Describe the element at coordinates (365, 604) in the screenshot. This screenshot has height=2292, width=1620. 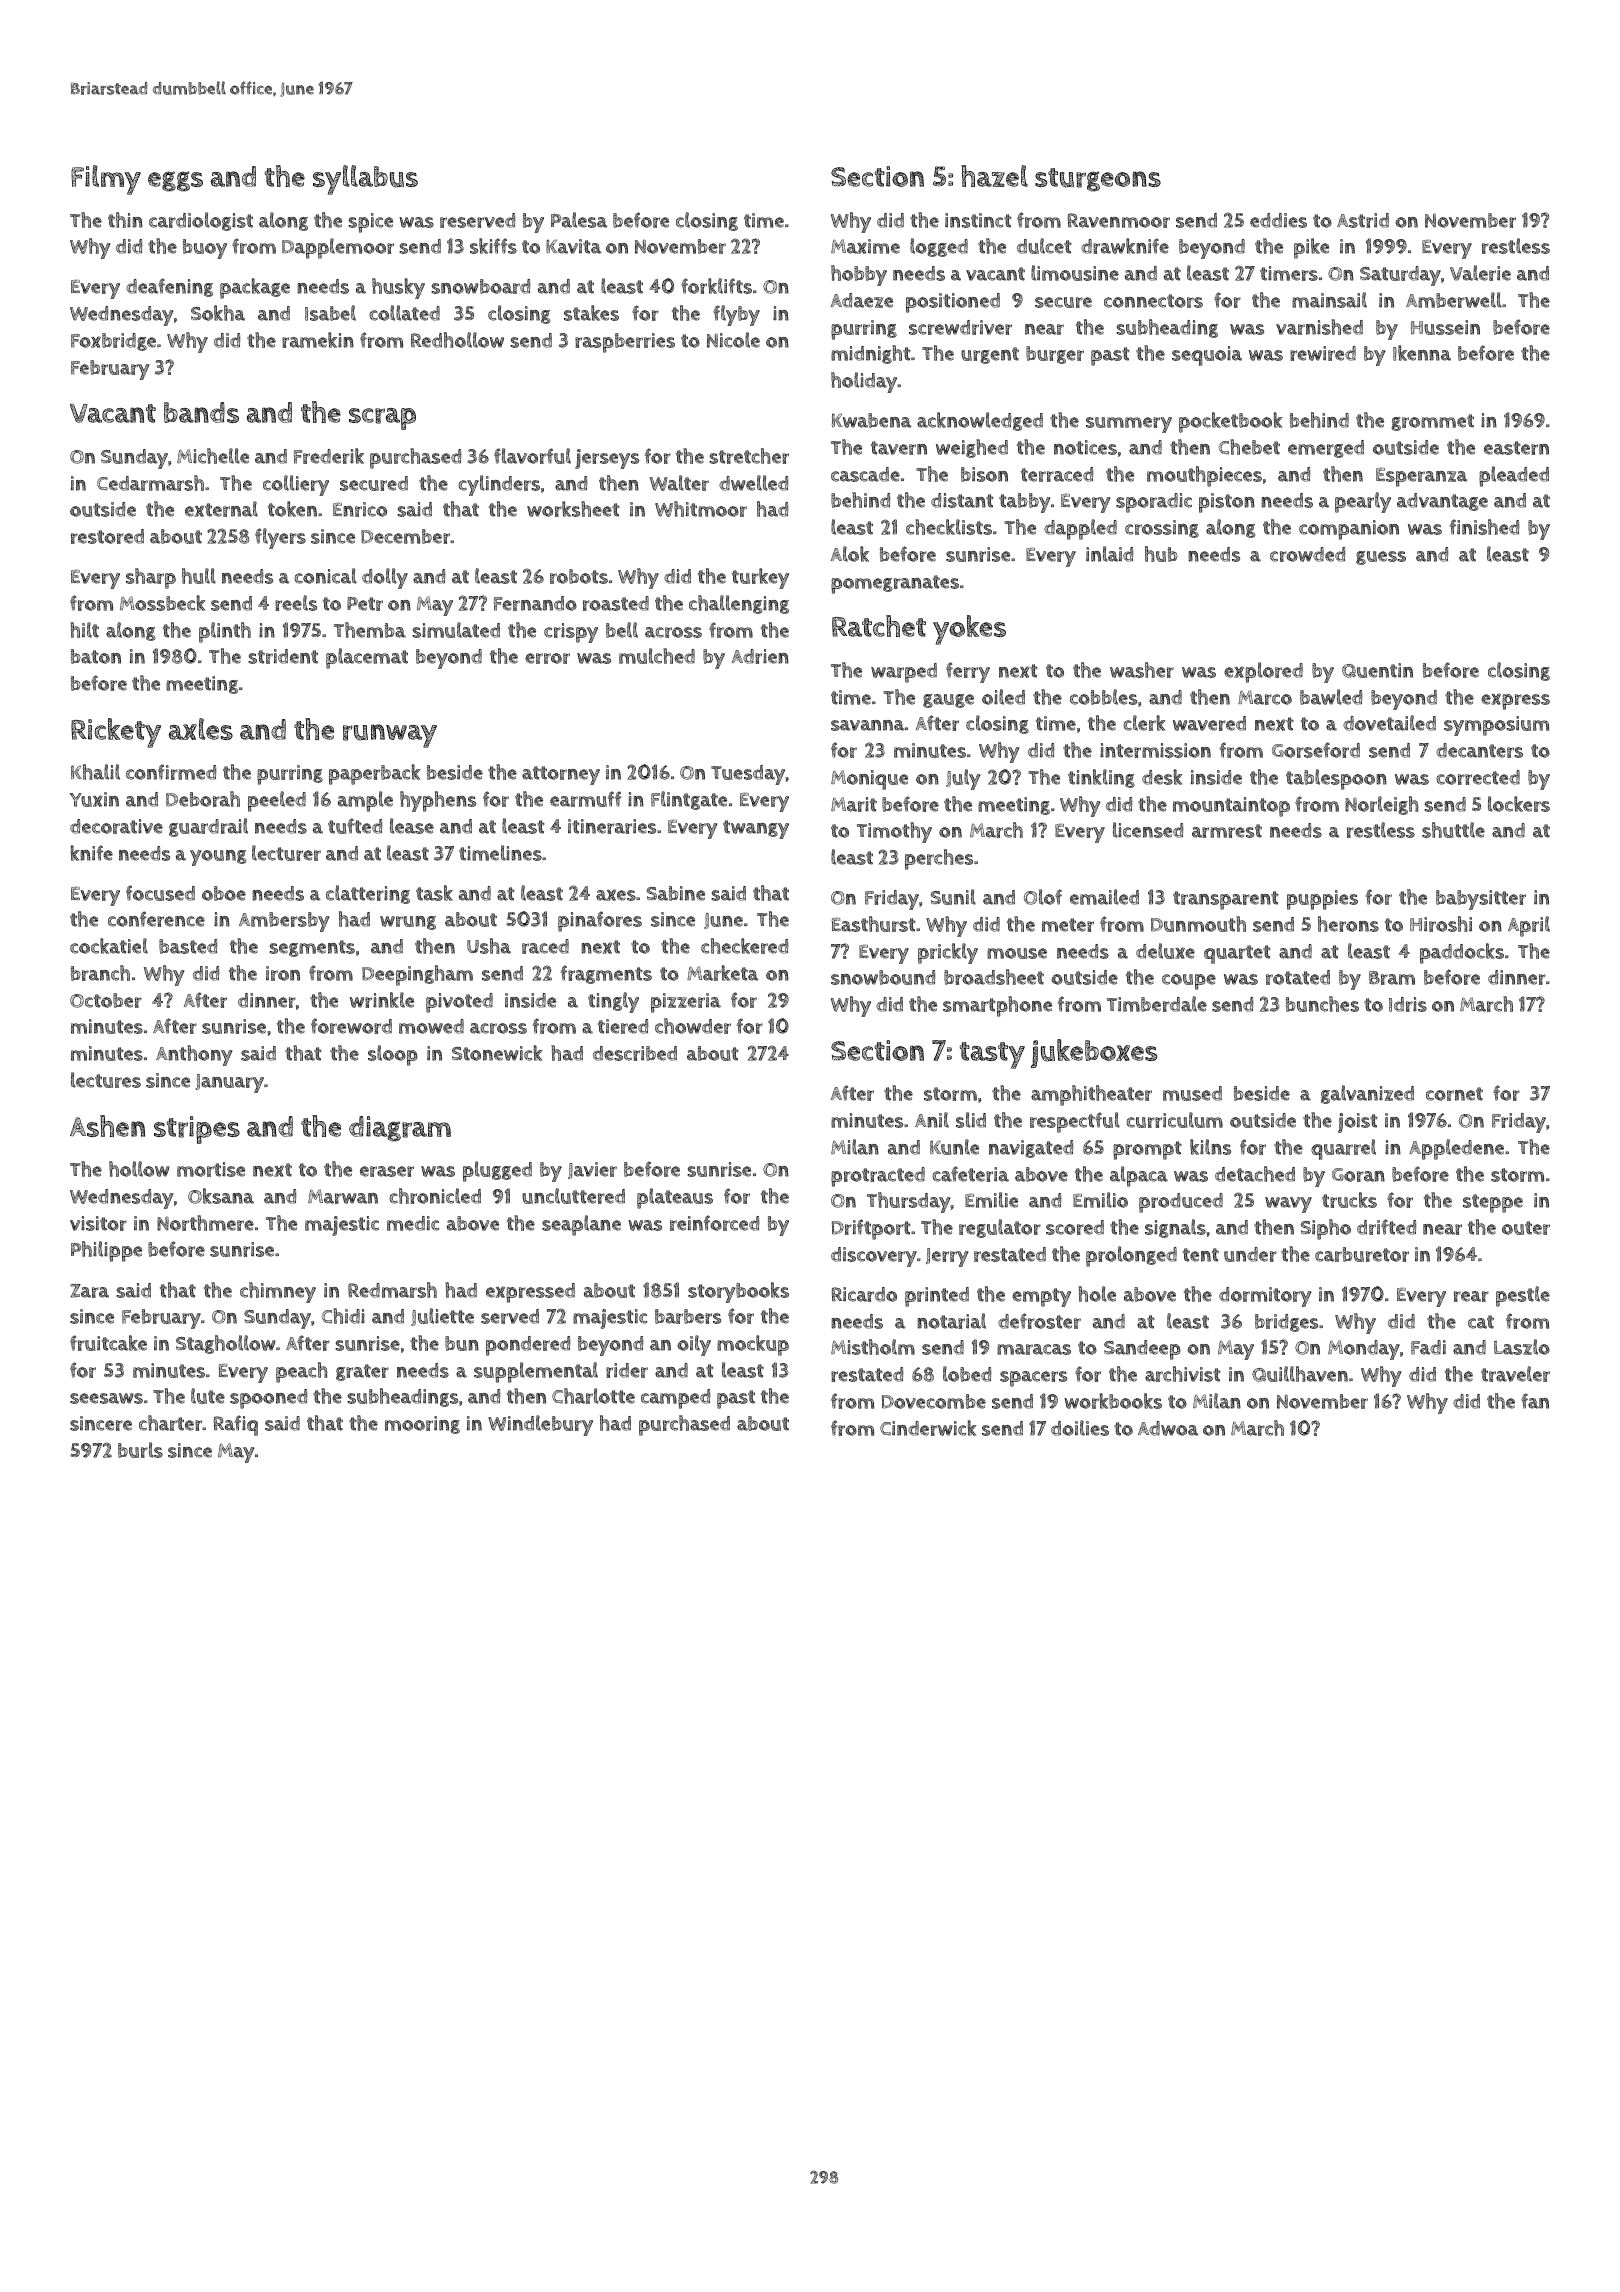
I see `Petr` at that location.
